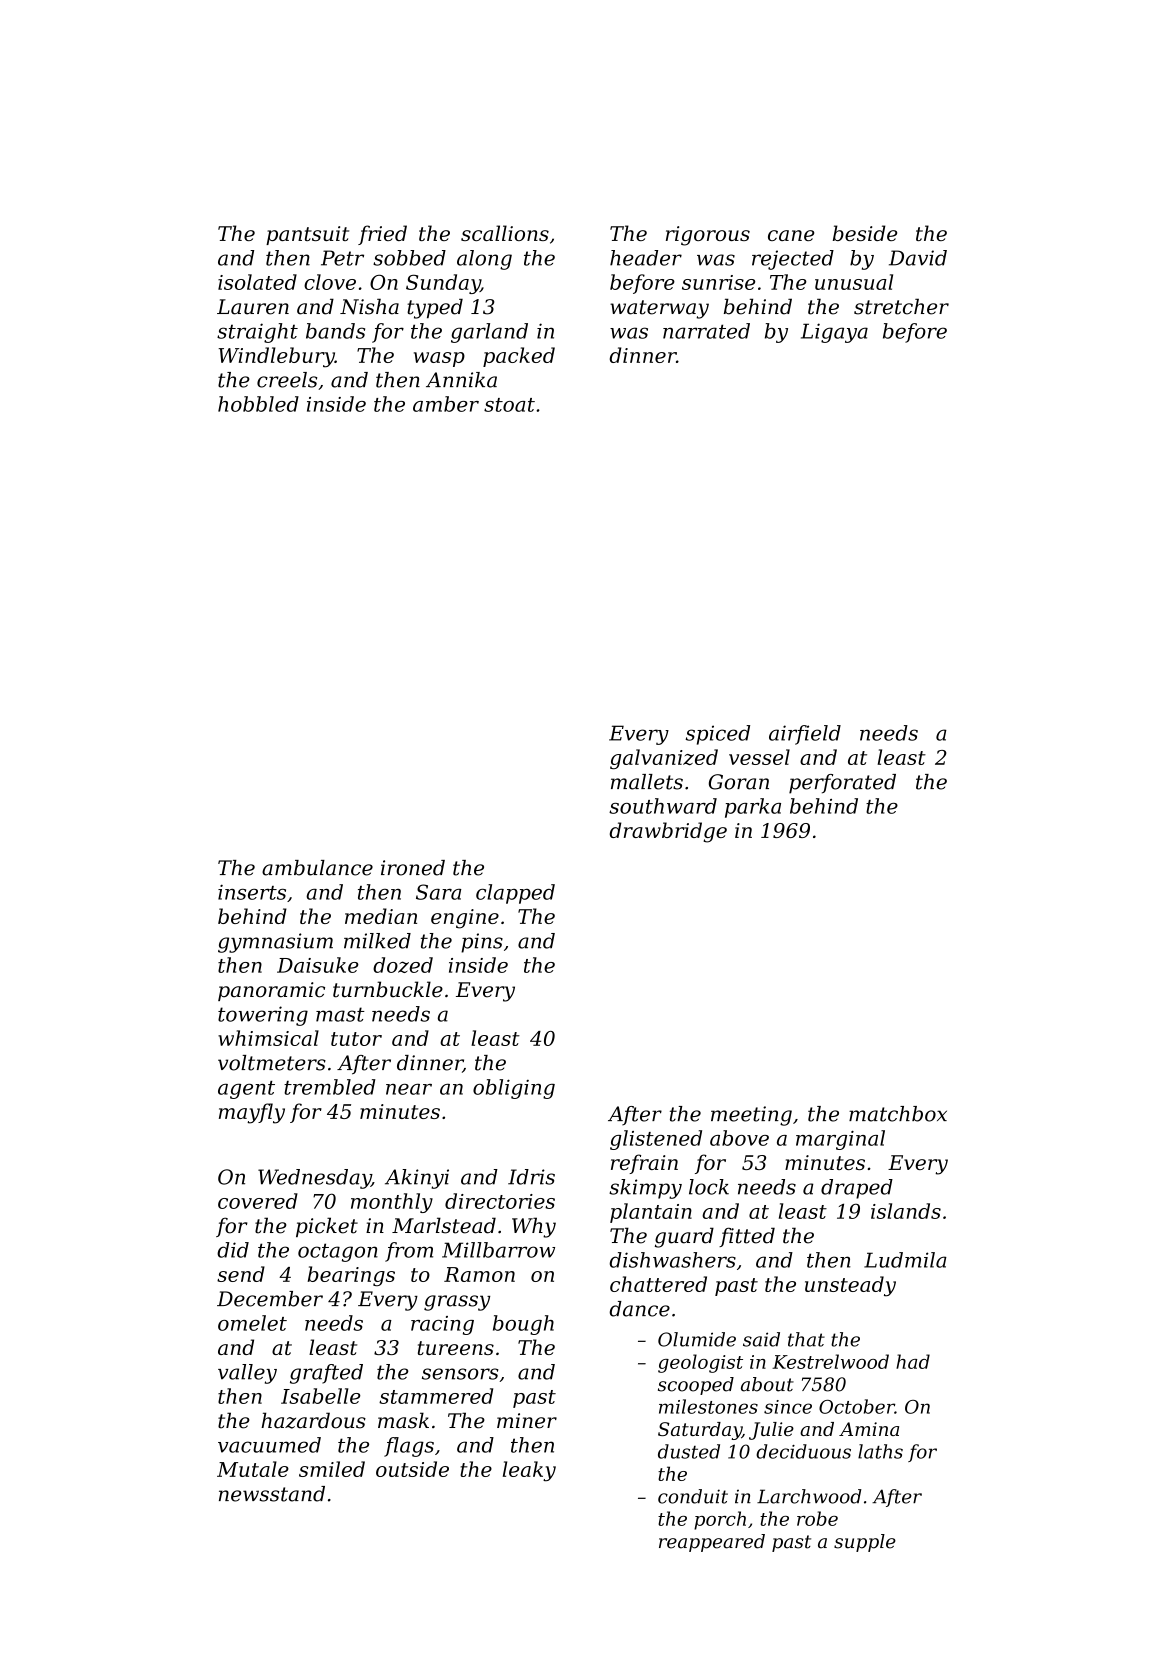 This screenshot has width=1165, height=1654. I want to click on engine, so click(465, 919).
